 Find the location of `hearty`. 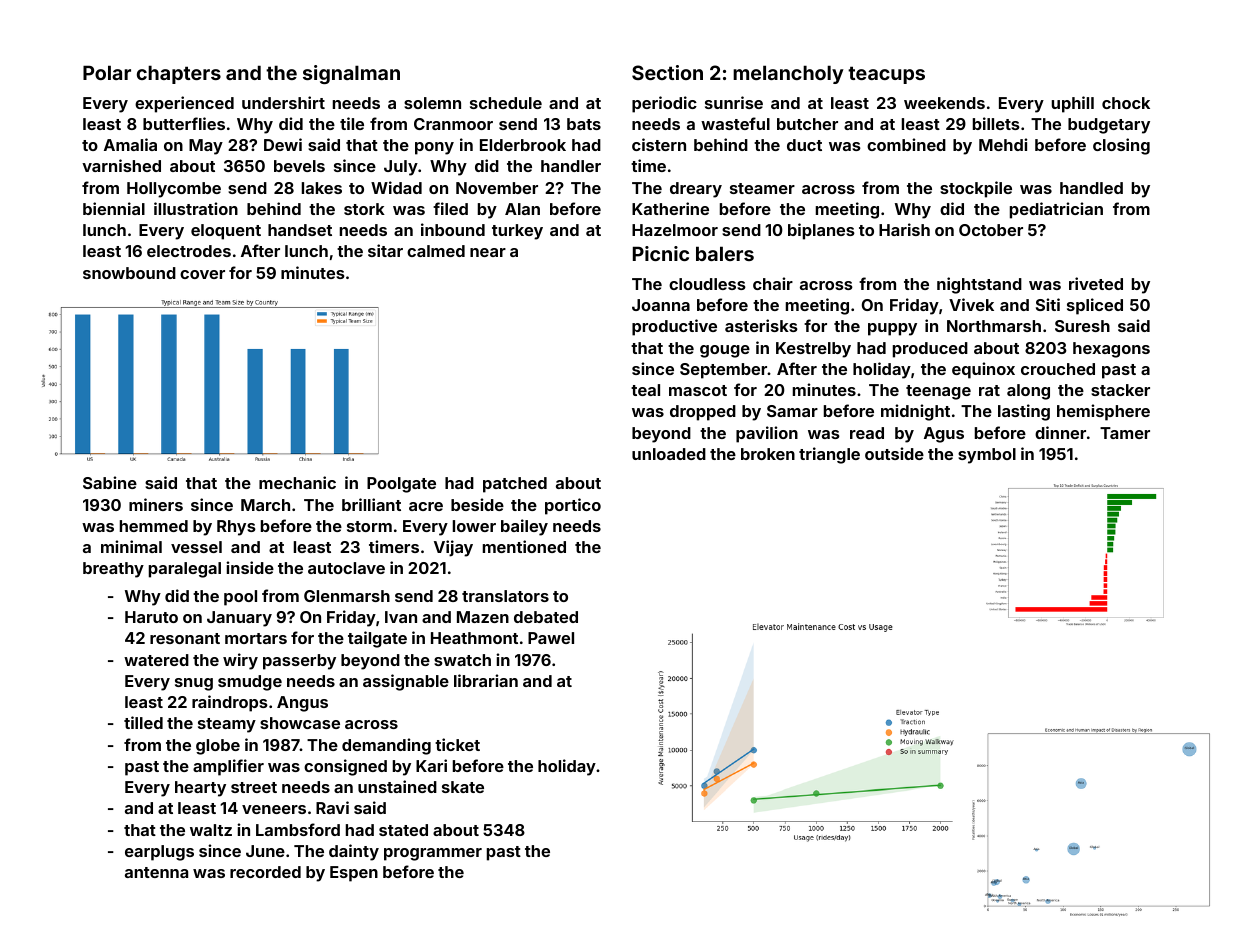

hearty is located at coordinates (200, 789).
